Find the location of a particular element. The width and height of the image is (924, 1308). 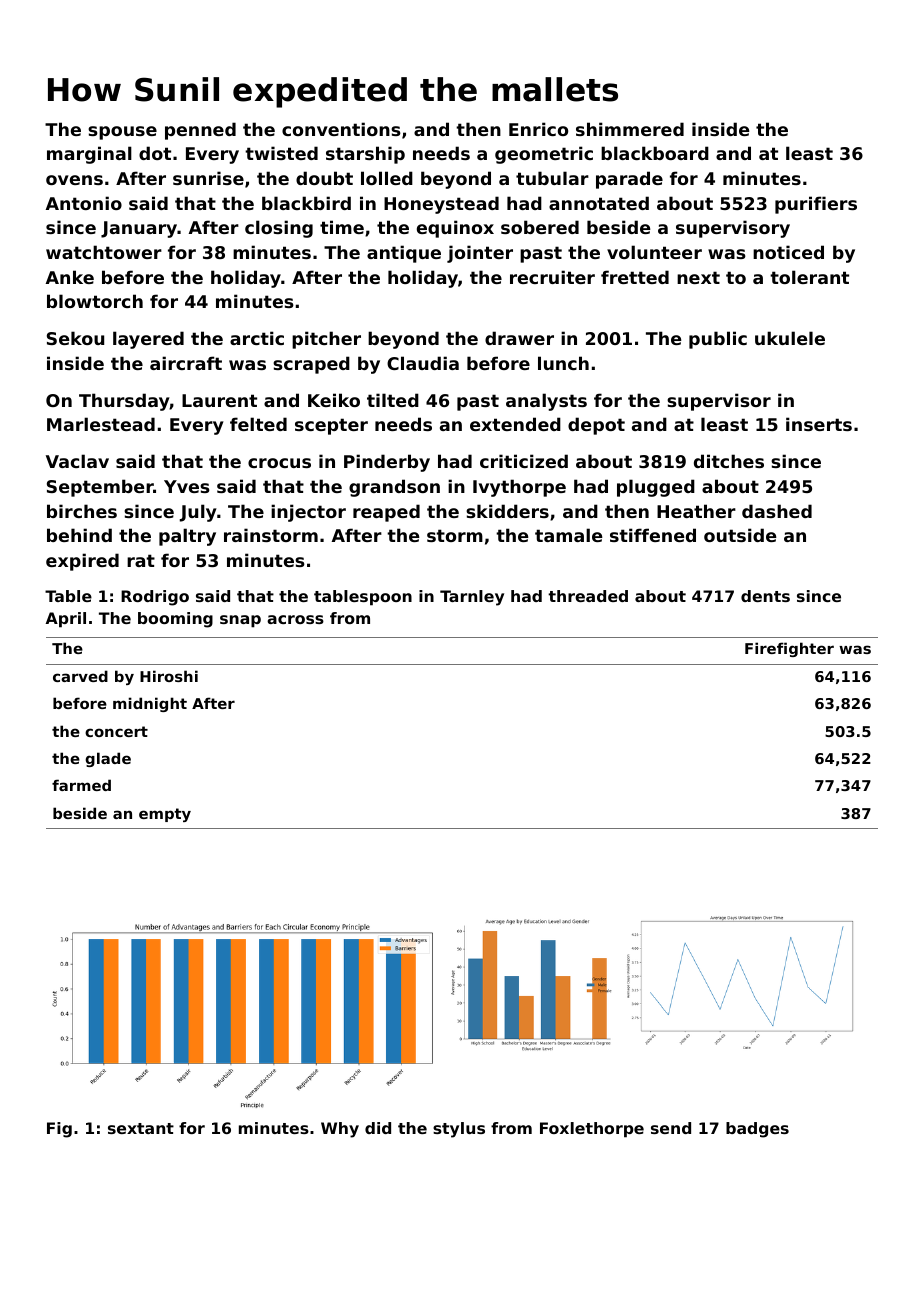

Laurent is located at coordinates (219, 400).
